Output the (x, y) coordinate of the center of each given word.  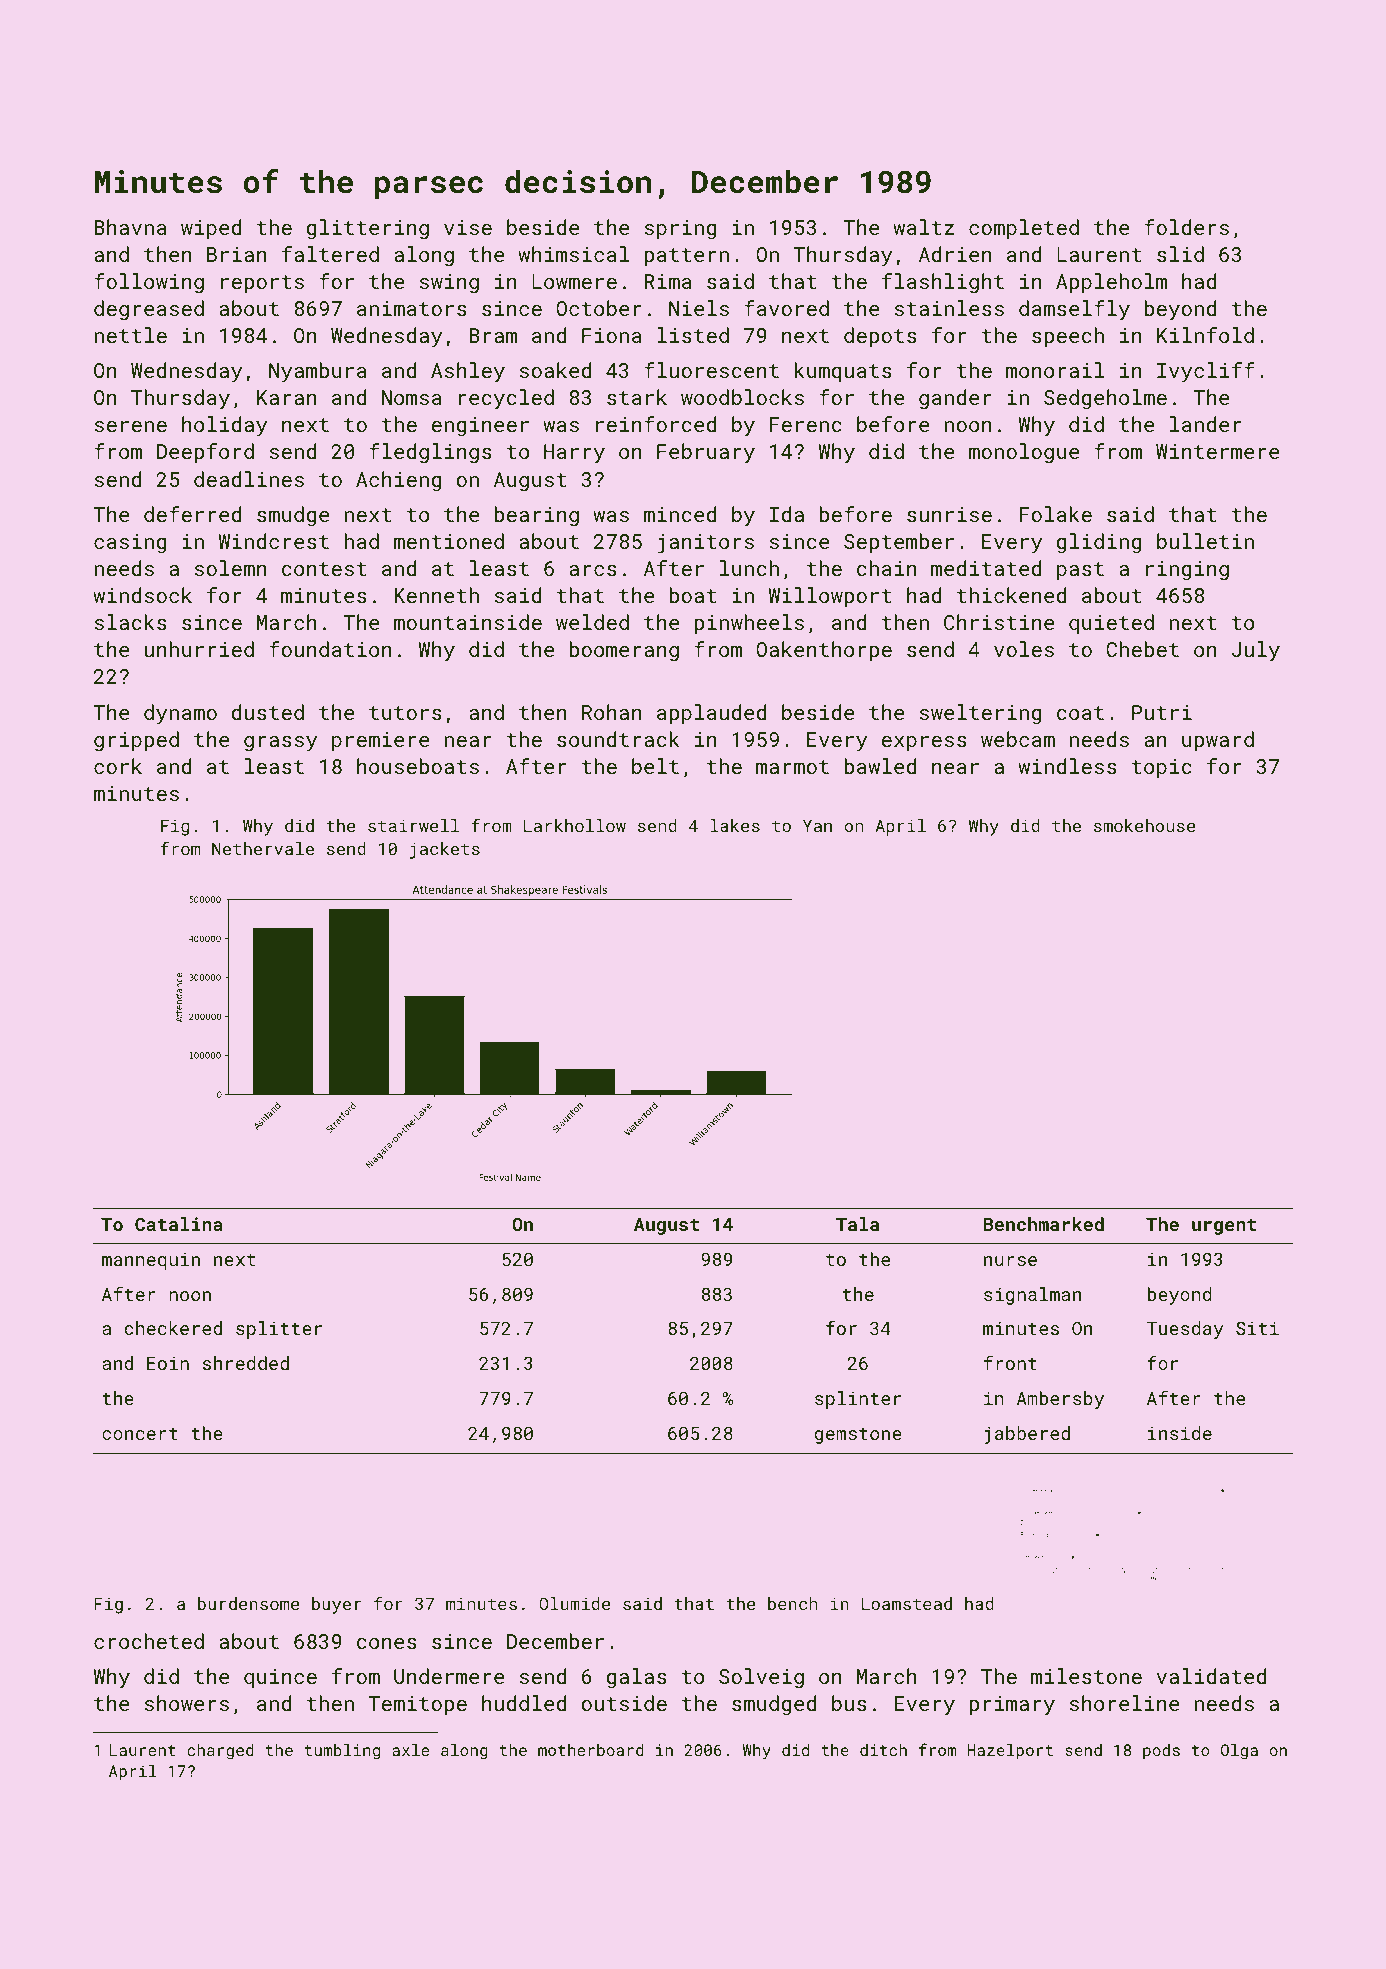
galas (637, 1678)
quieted (1111, 624)
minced (680, 514)
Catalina (179, 1224)
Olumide (574, 1603)
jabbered (1027, 1435)
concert (140, 1434)
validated (1211, 1676)
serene (131, 426)
